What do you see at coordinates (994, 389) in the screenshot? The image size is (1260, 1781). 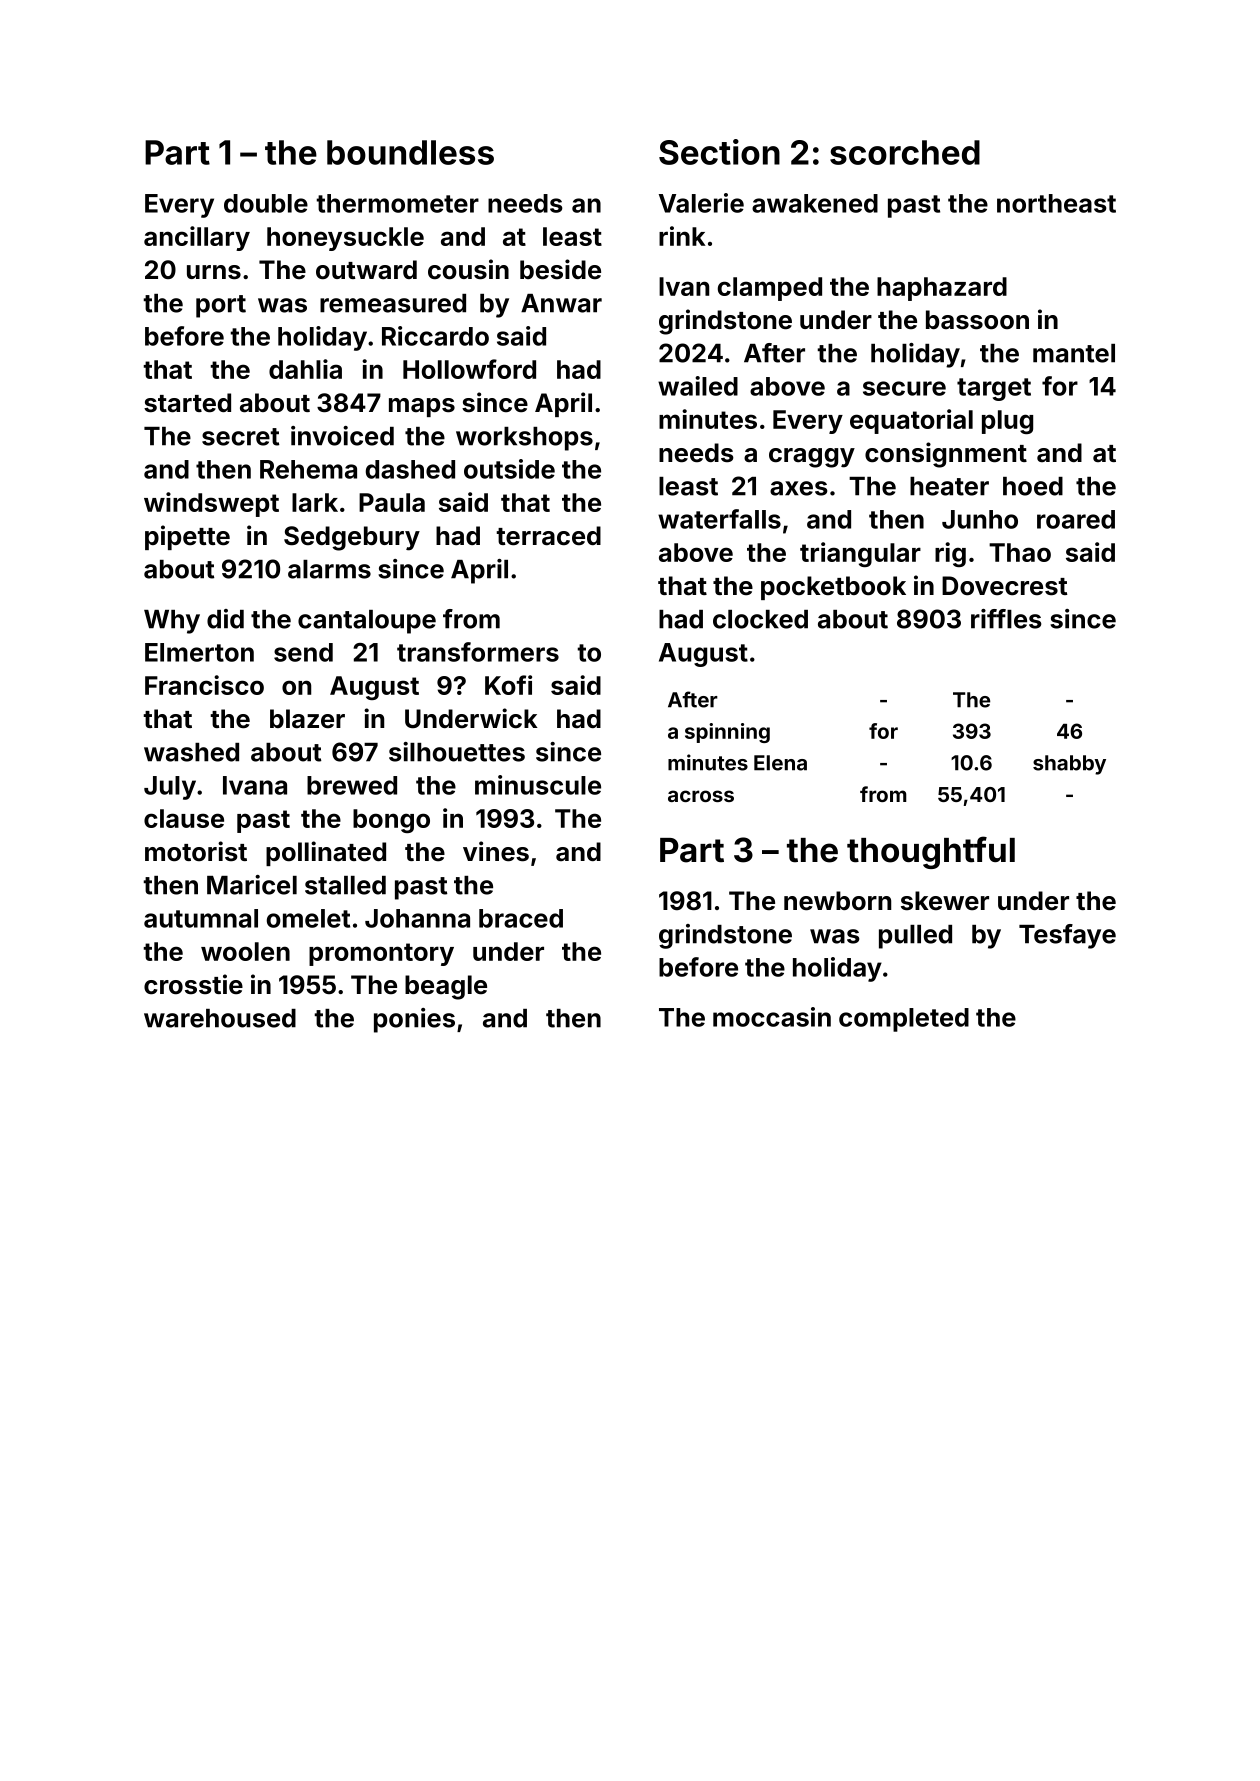 I see `target` at bounding box center [994, 389].
